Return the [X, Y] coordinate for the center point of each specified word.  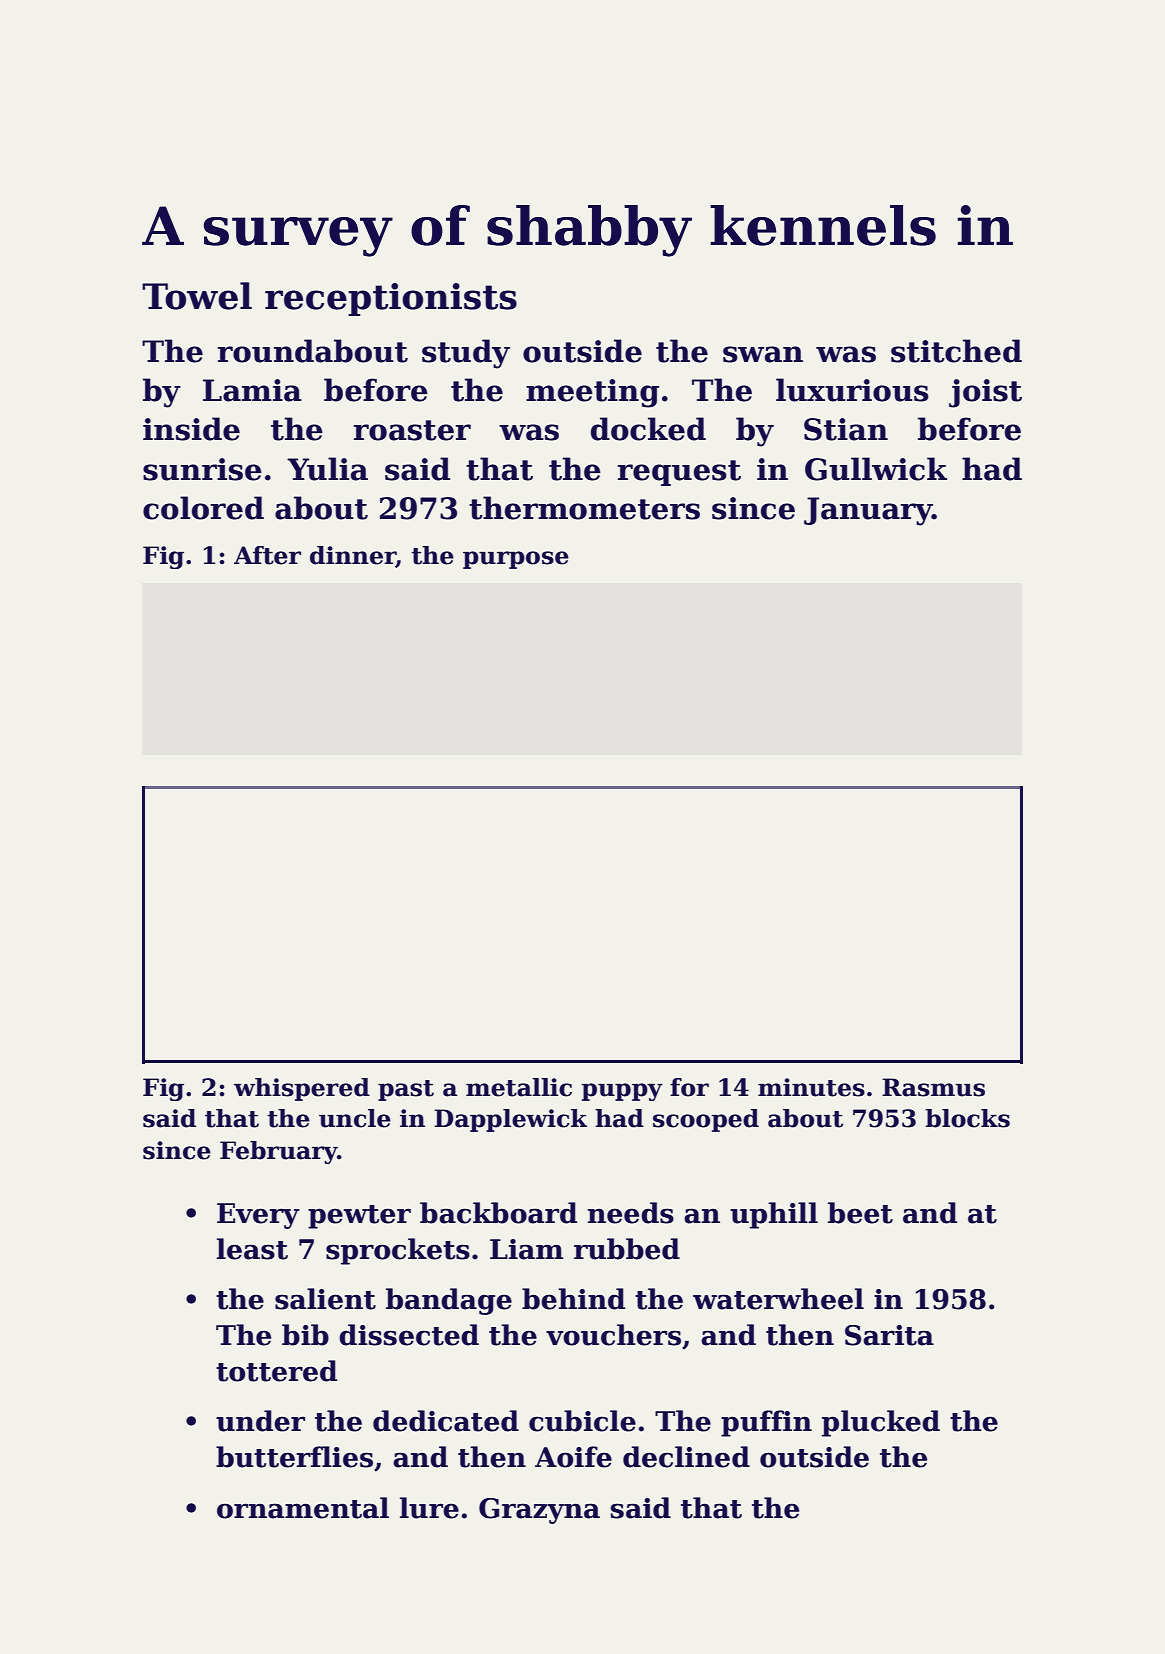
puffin [766, 1423]
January [868, 511]
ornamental [303, 1508]
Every [258, 1216]
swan [763, 354]
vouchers [613, 1335]
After [267, 555]
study [466, 354]
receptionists [391, 299]
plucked [881, 1423]
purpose [516, 560]
